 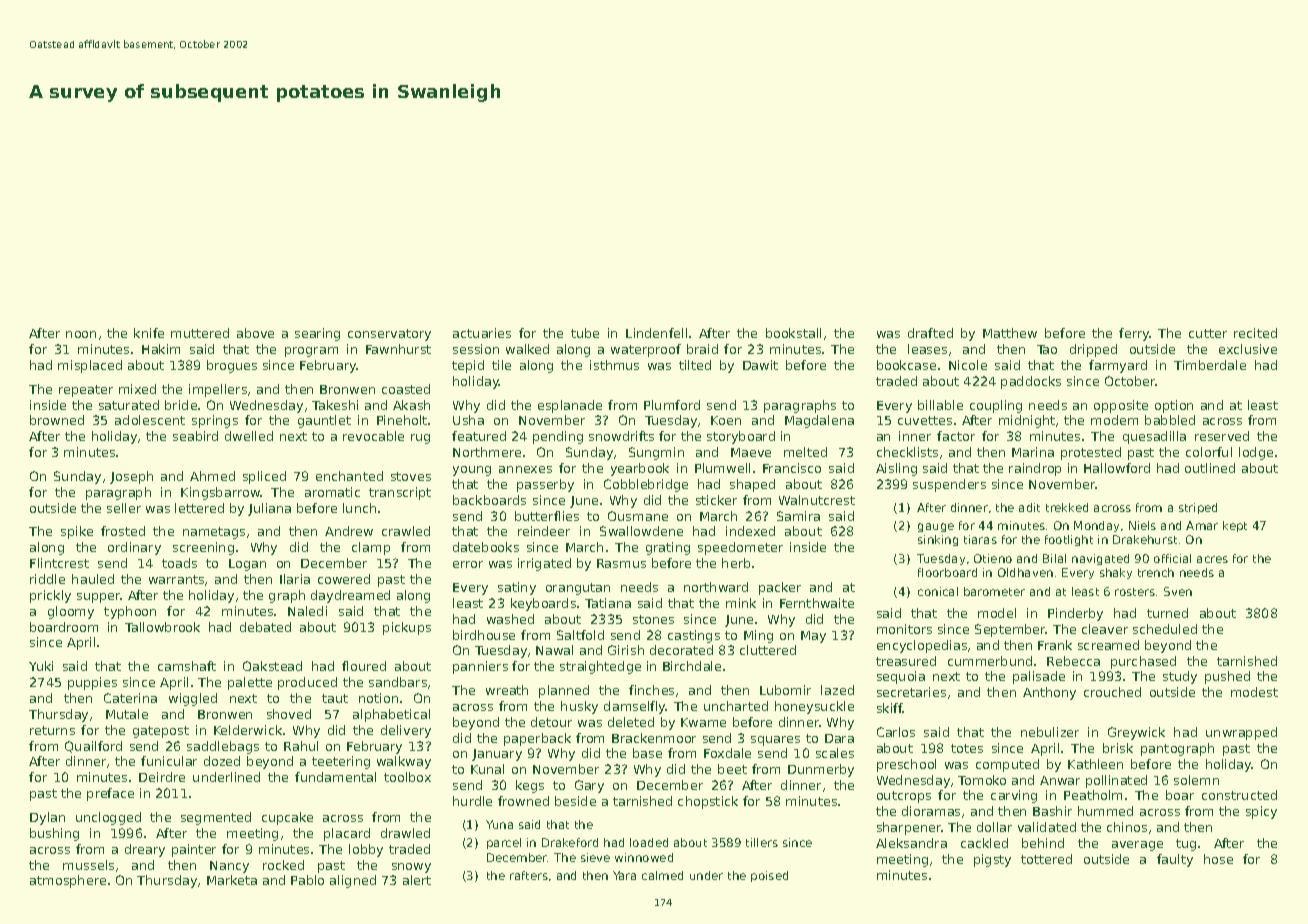 I want to click on brogues, so click(x=232, y=366).
